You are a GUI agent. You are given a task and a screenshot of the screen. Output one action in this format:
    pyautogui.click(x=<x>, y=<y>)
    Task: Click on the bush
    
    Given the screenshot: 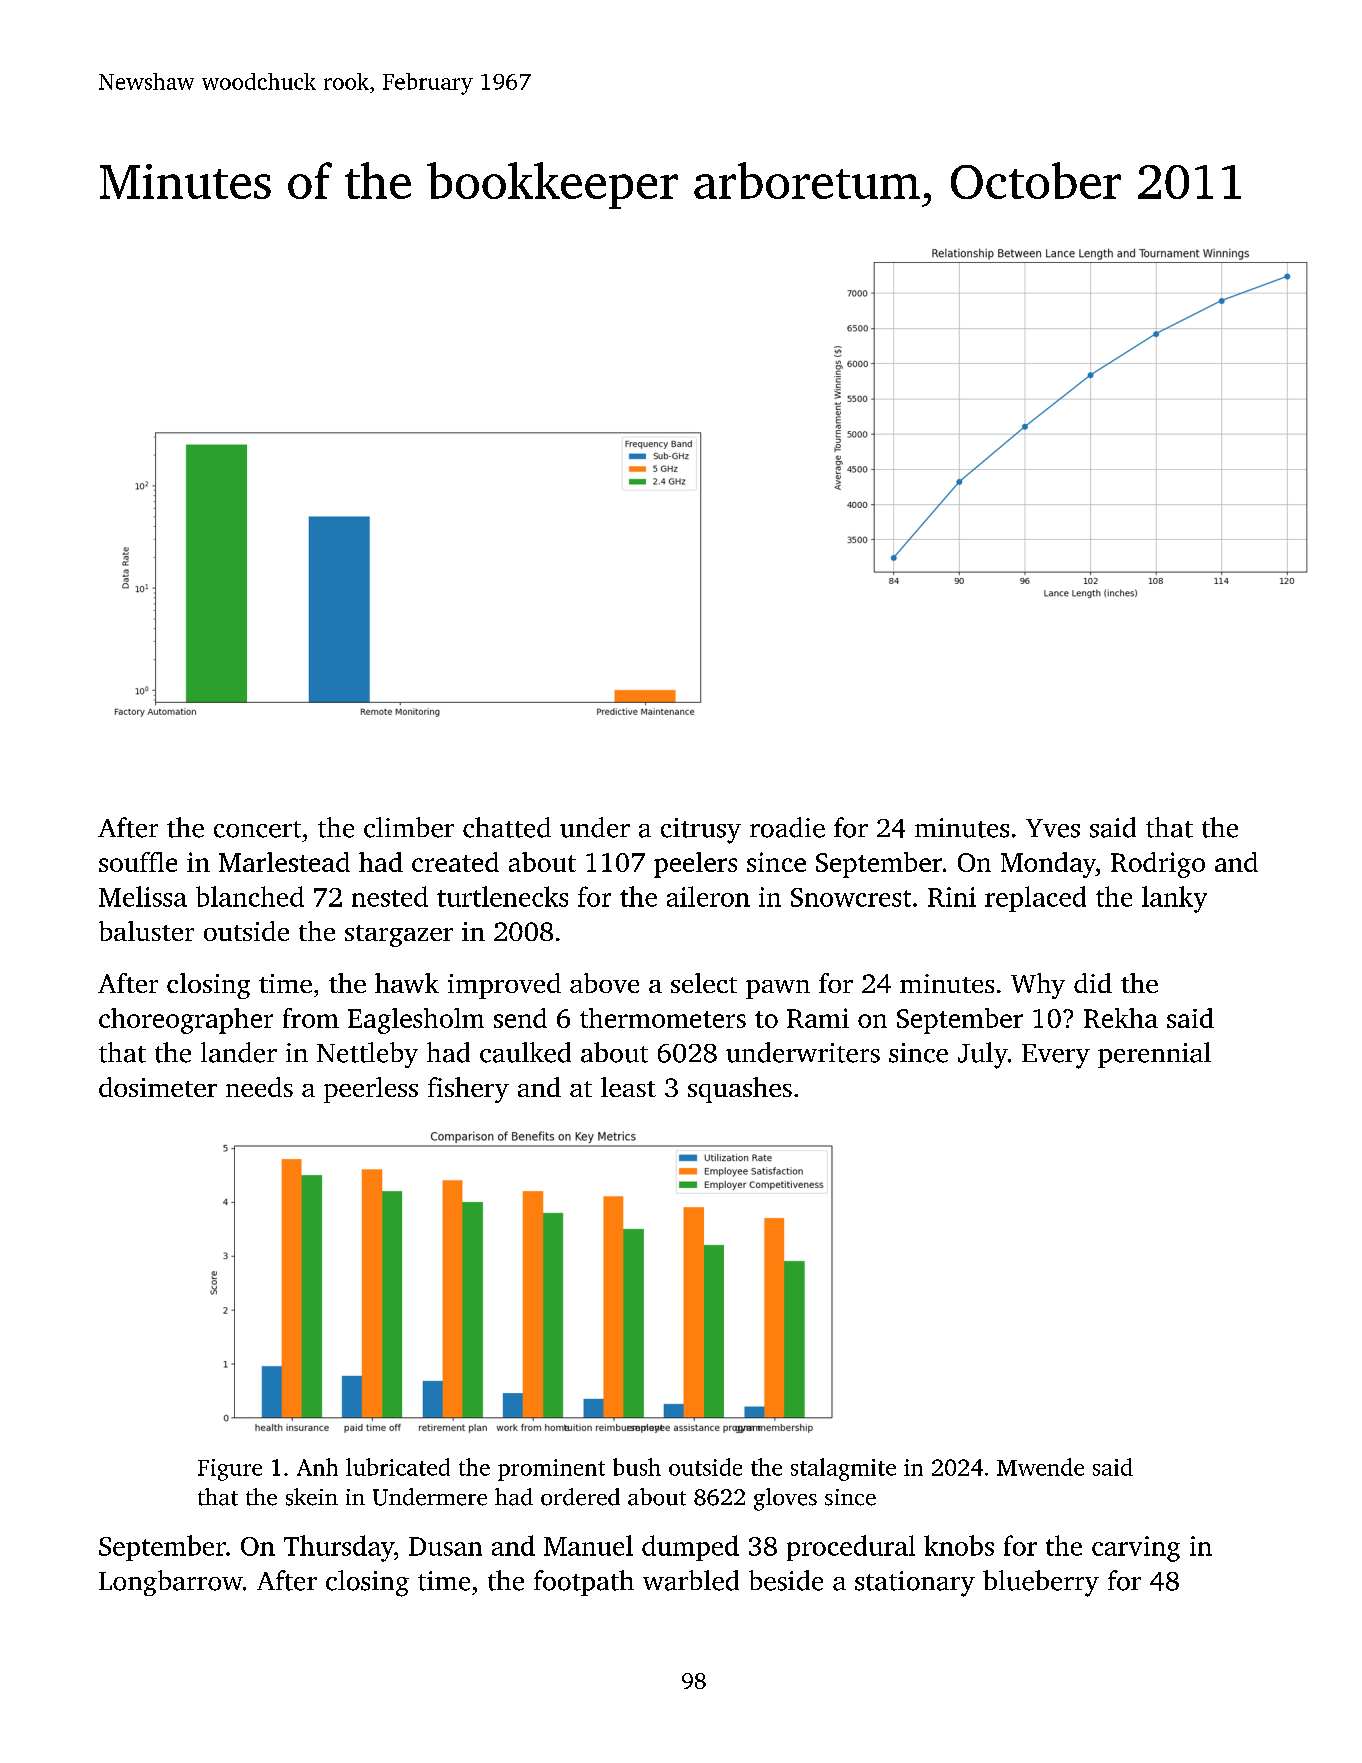 What is the action you would take?
    pyautogui.click(x=637, y=1467)
